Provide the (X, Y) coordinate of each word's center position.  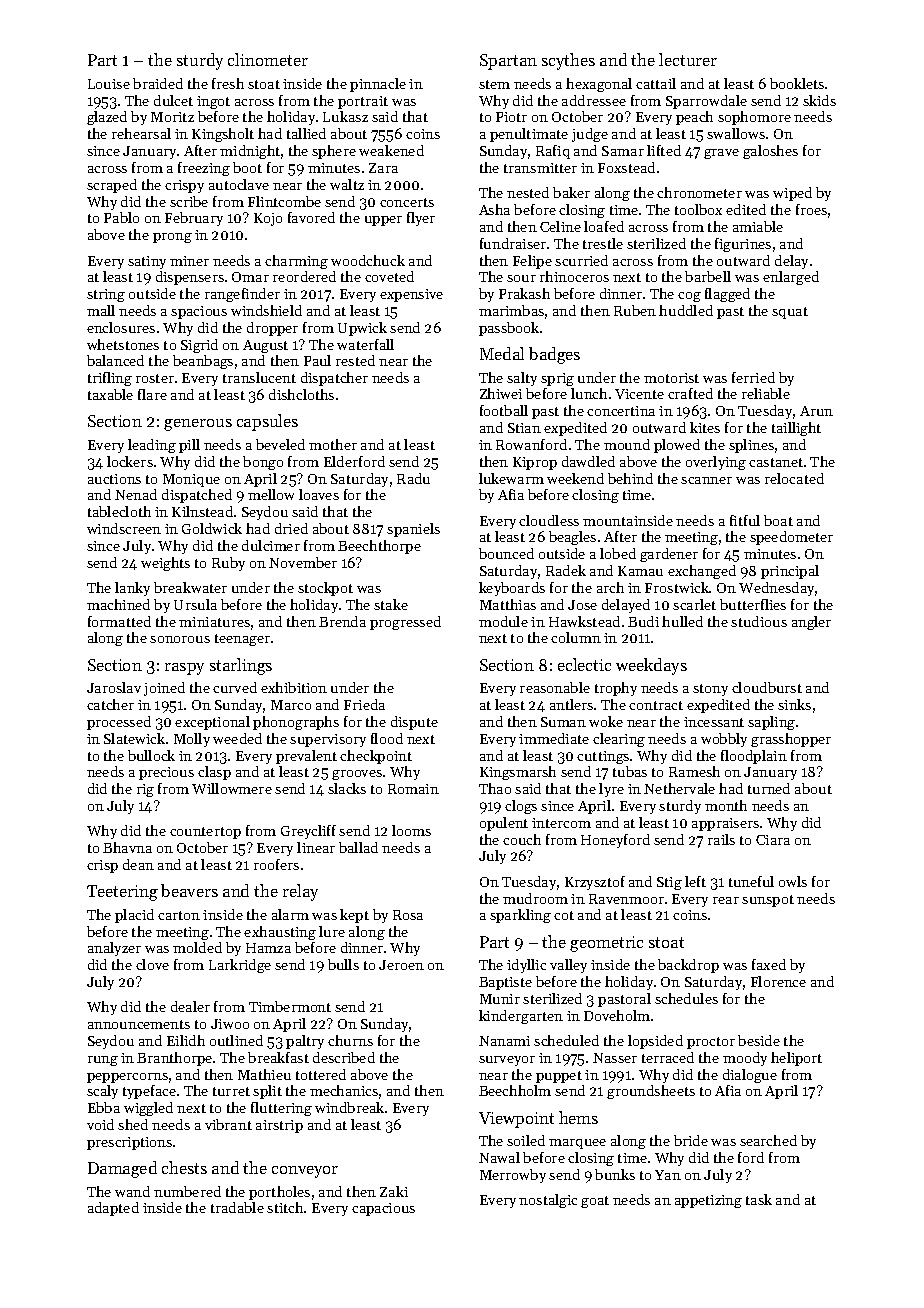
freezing (204, 169)
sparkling (520, 916)
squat (790, 313)
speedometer (791, 538)
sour (521, 278)
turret (231, 1091)
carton (179, 915)
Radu (413, 478)
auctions (114, 479)
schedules (686, 998)
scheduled (566, 1040)
